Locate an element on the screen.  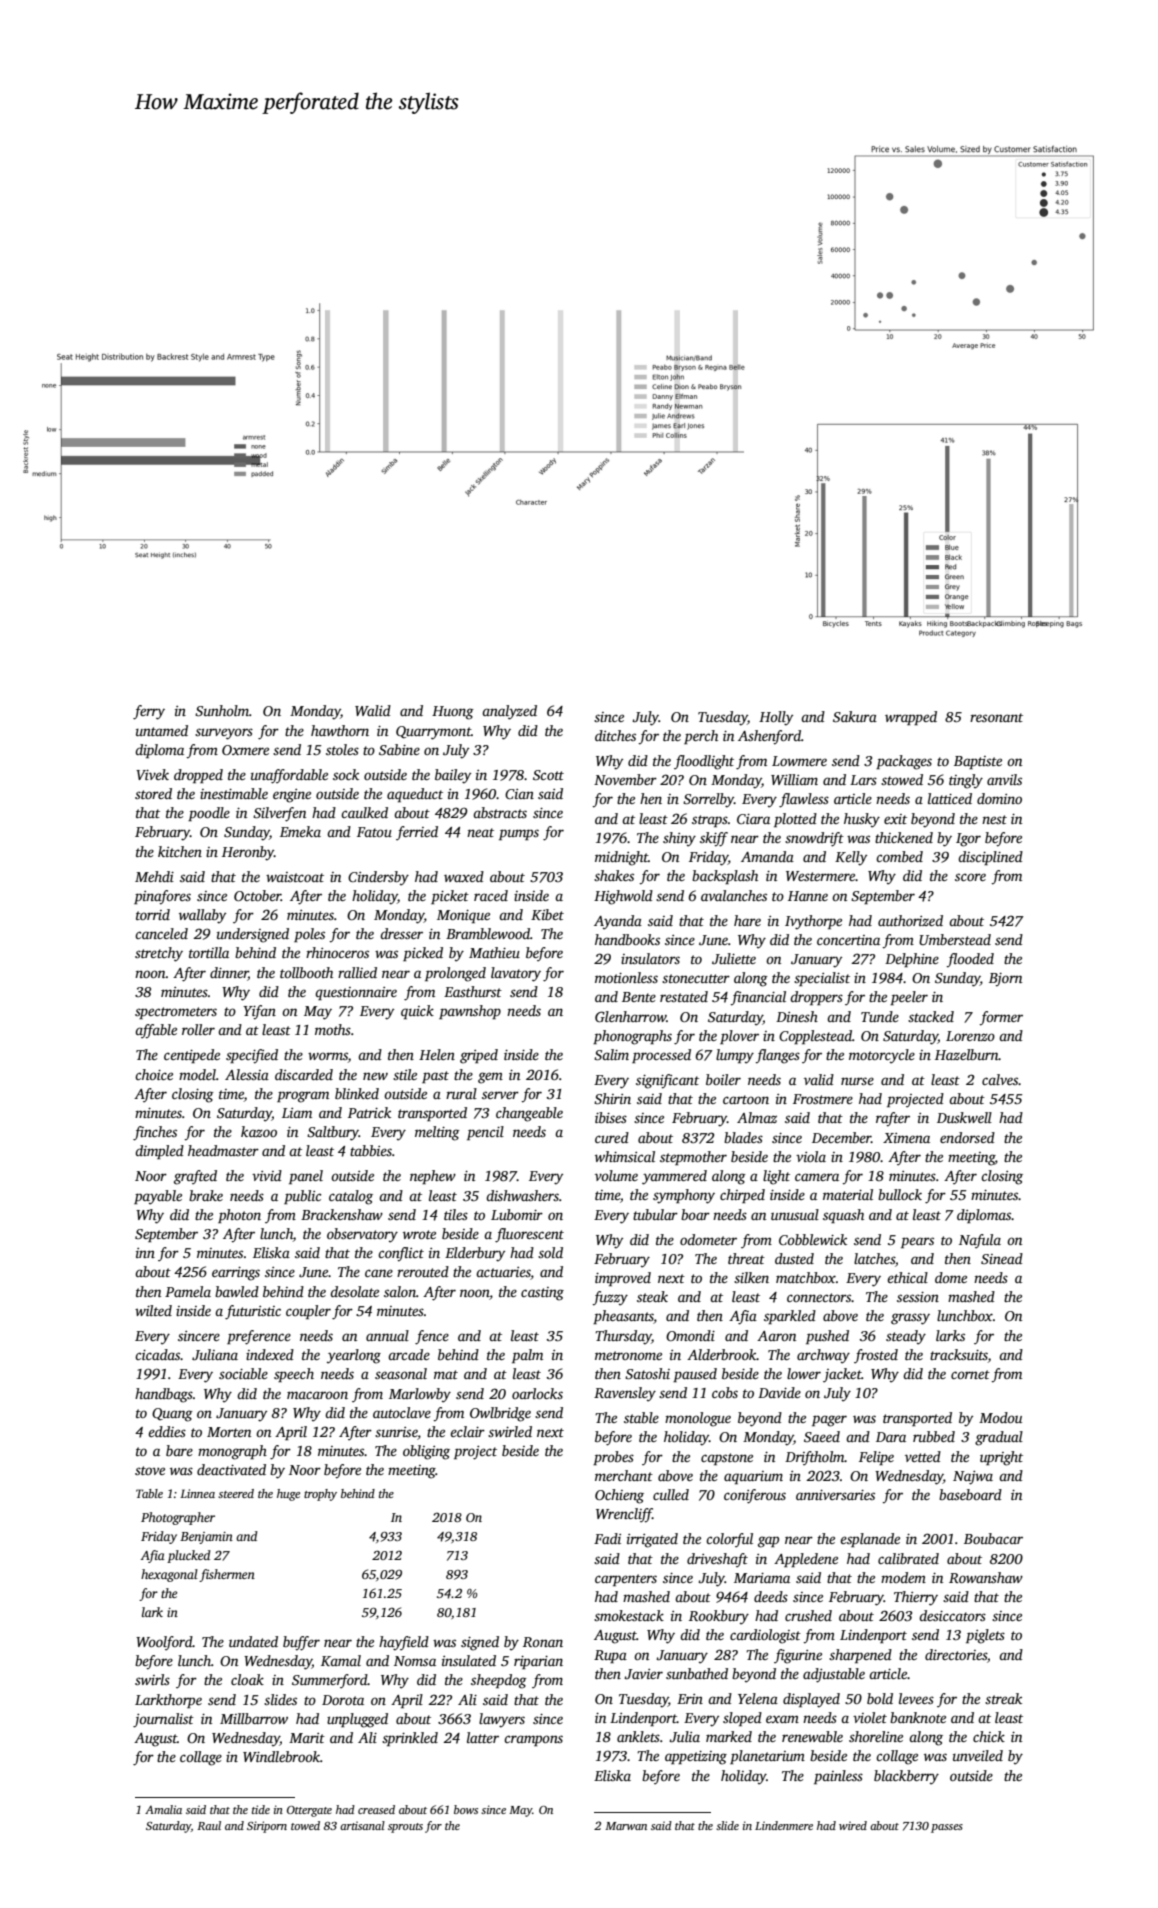
Heronby is located at coordinates (248, 853).
